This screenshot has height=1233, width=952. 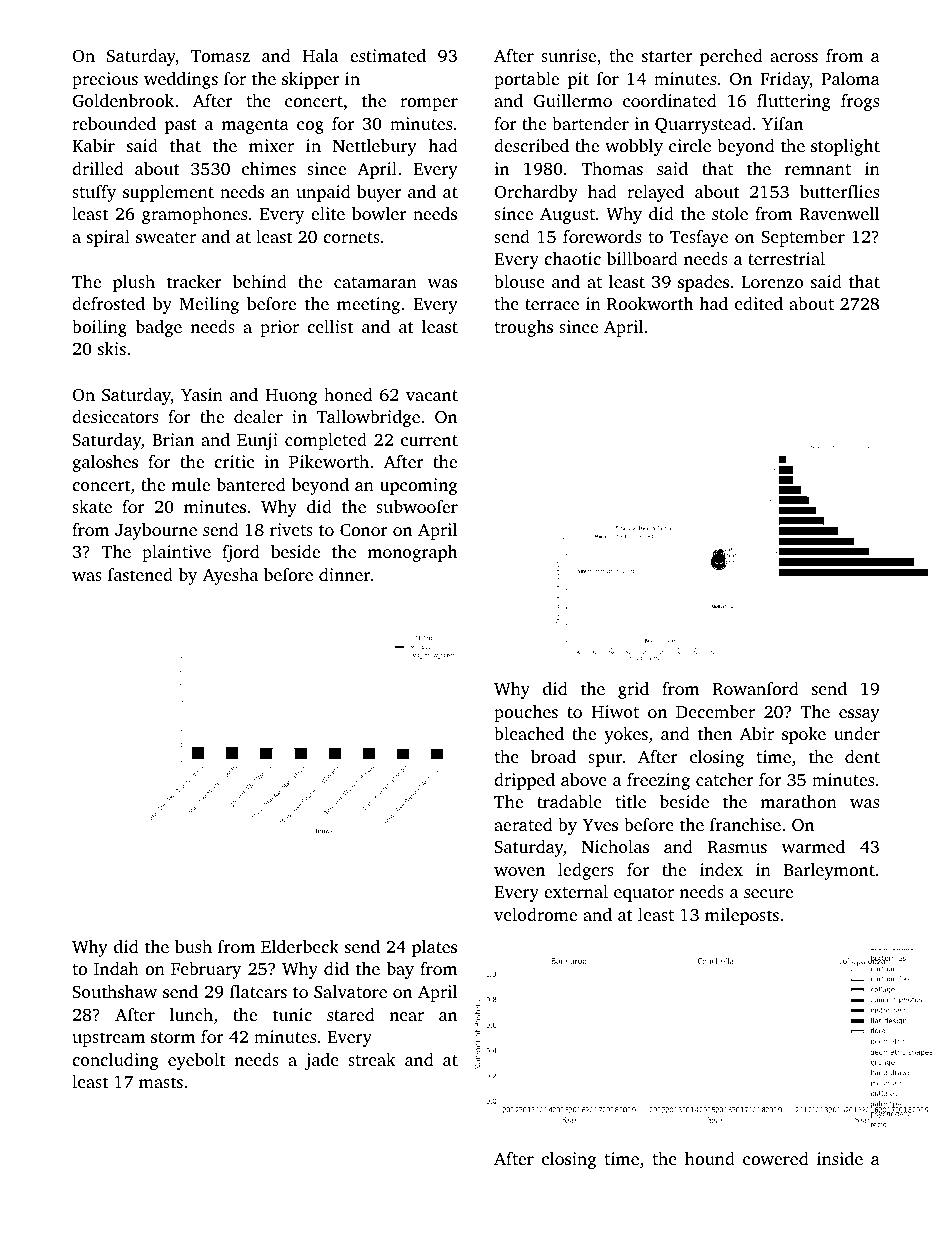 I want to click on masts, so click(x=161, y=1082).
